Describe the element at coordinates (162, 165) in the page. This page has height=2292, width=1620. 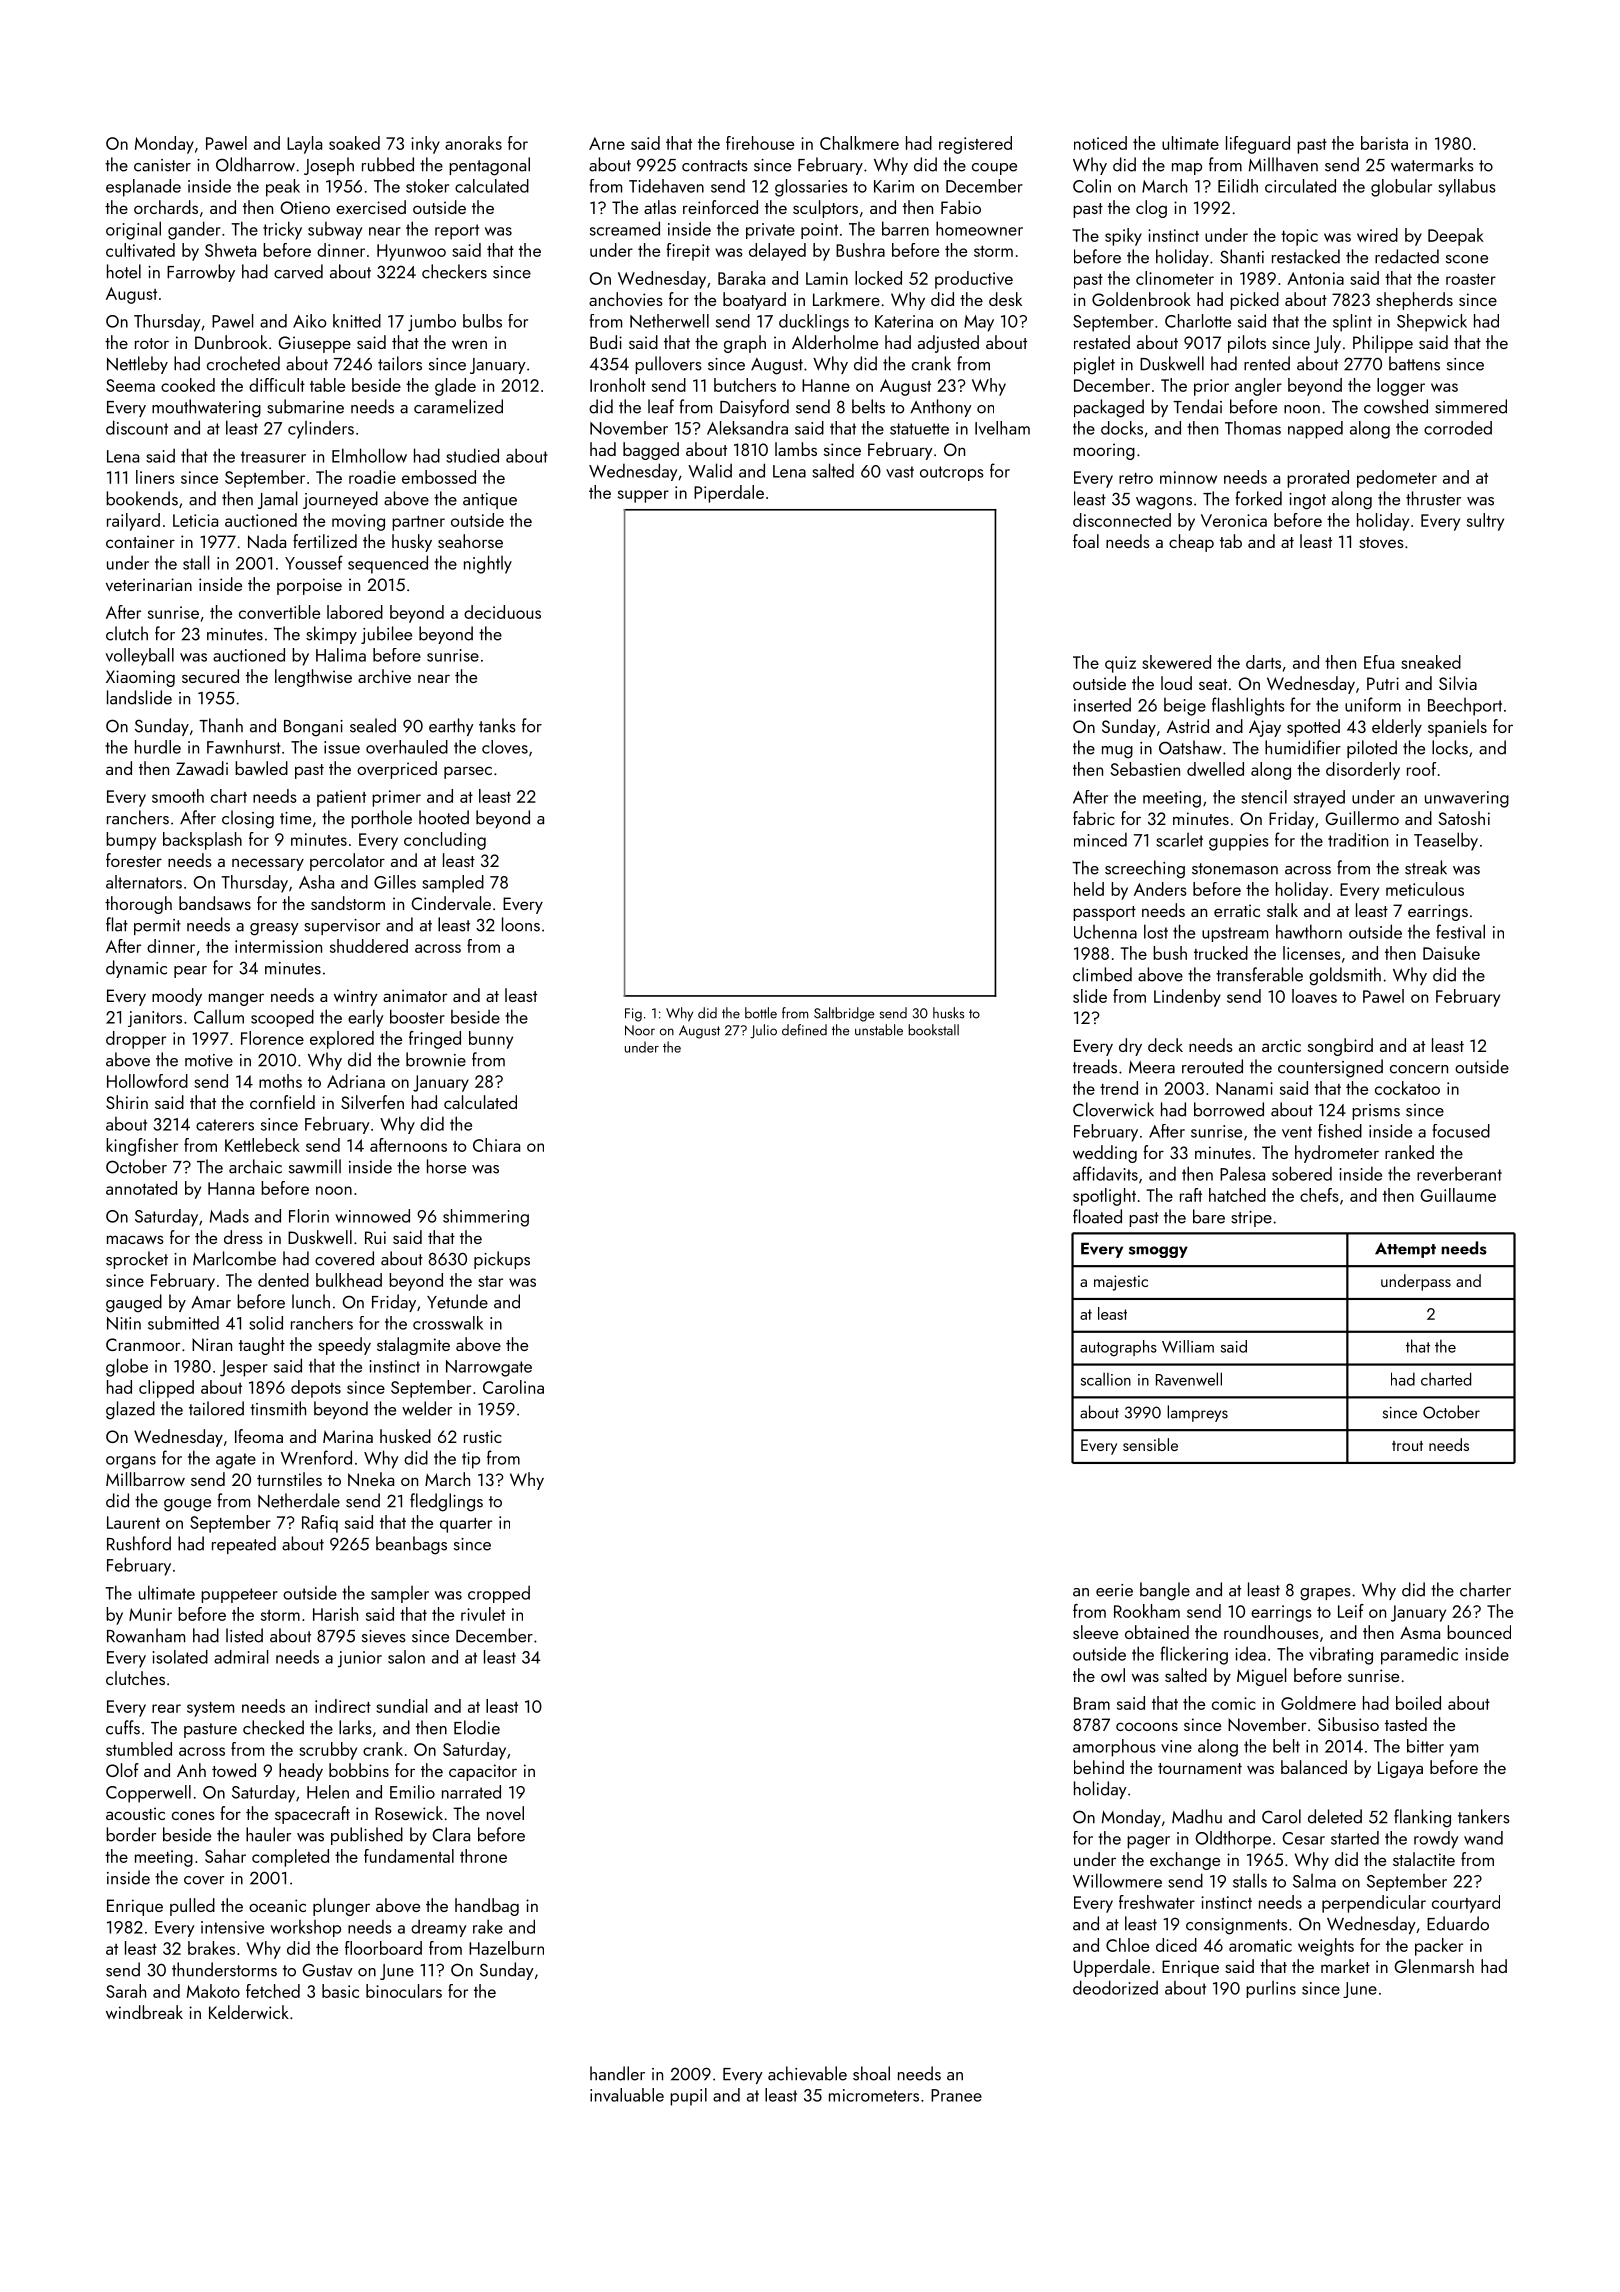
I see `canister` at that location.
